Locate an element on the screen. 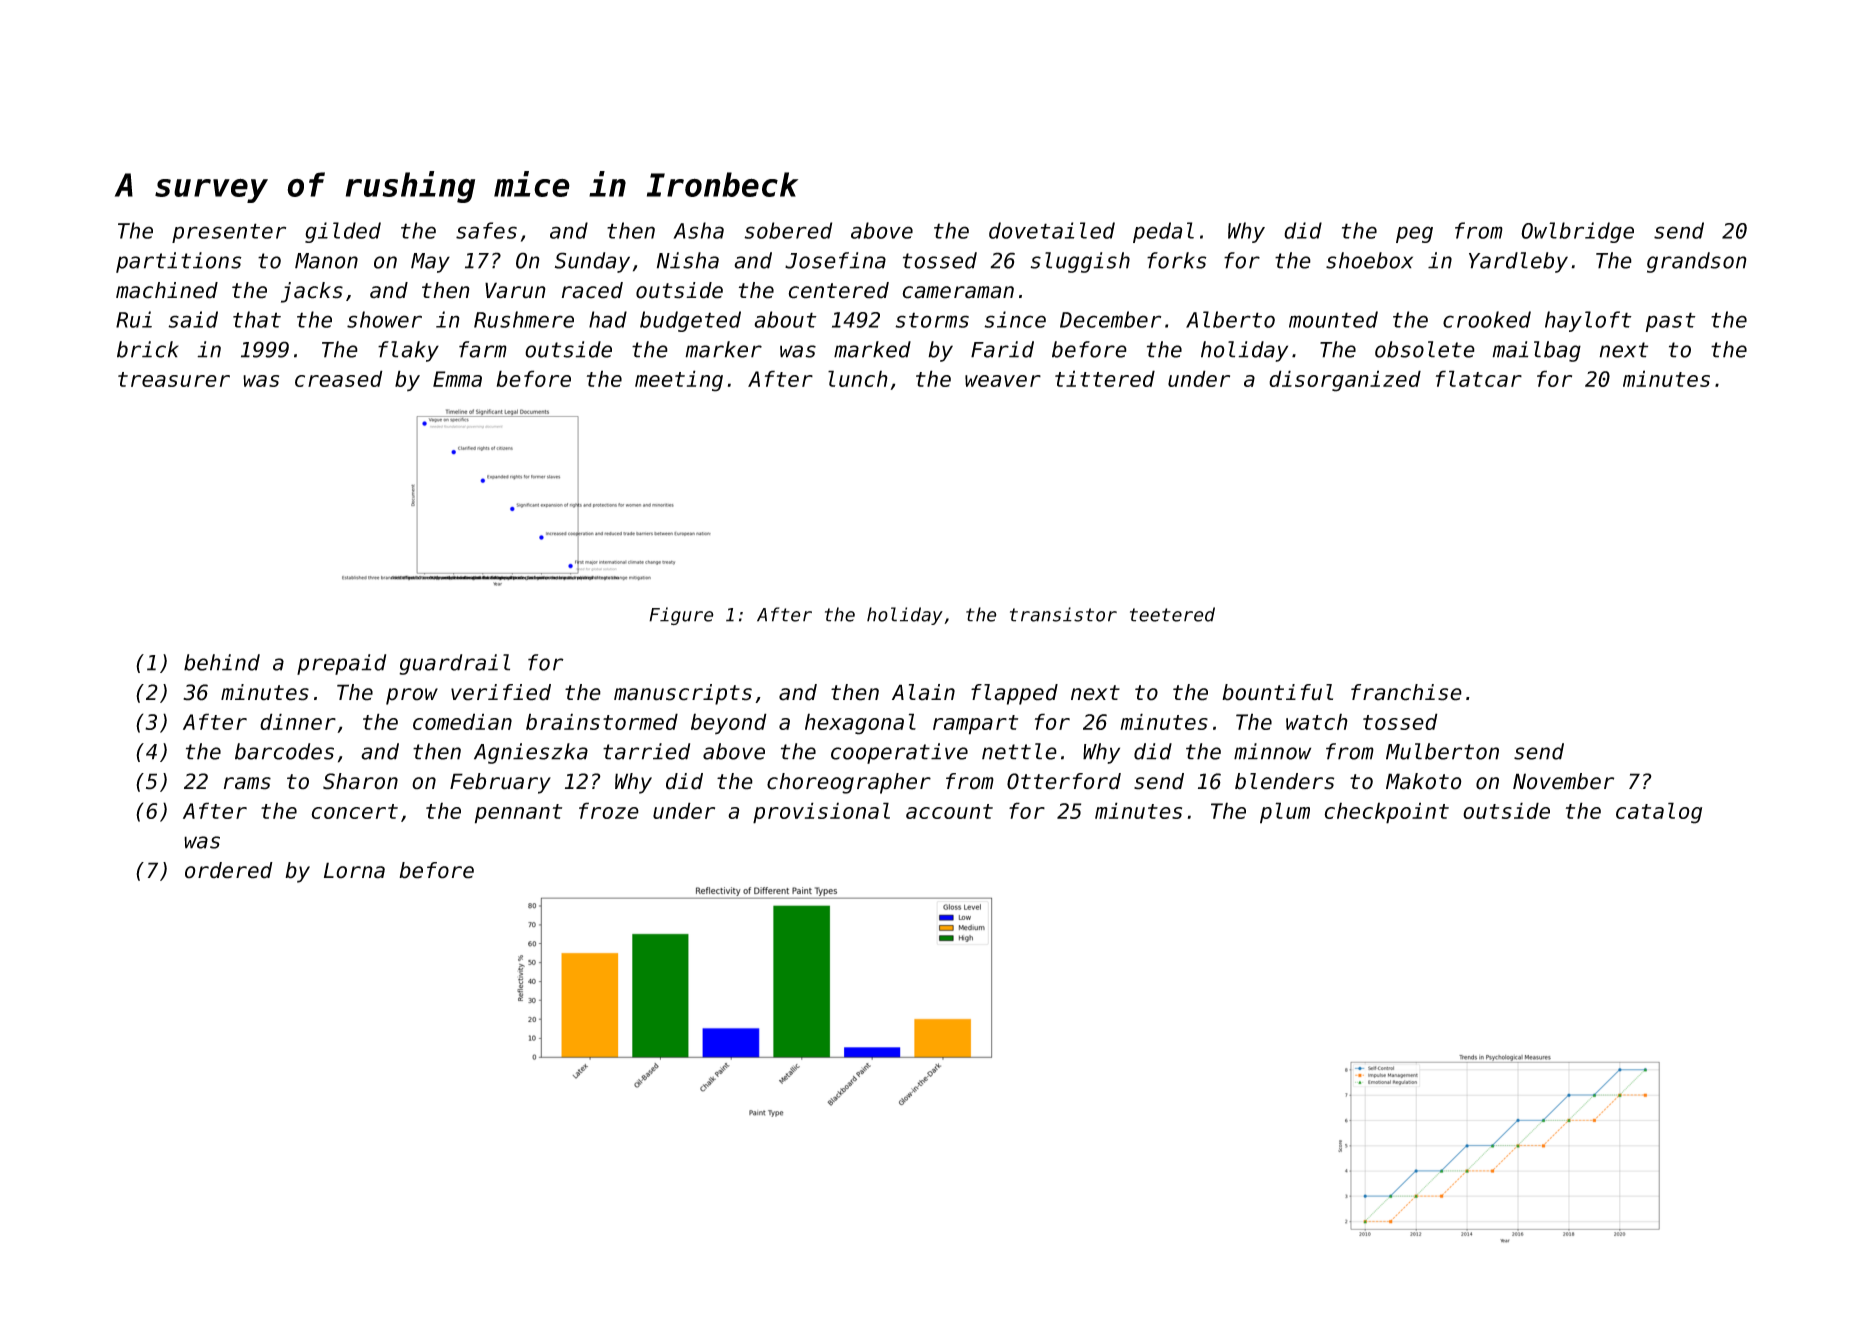 The height and width of the screenshot is (1318, 1864). about is located at coordinates (785, 319).
